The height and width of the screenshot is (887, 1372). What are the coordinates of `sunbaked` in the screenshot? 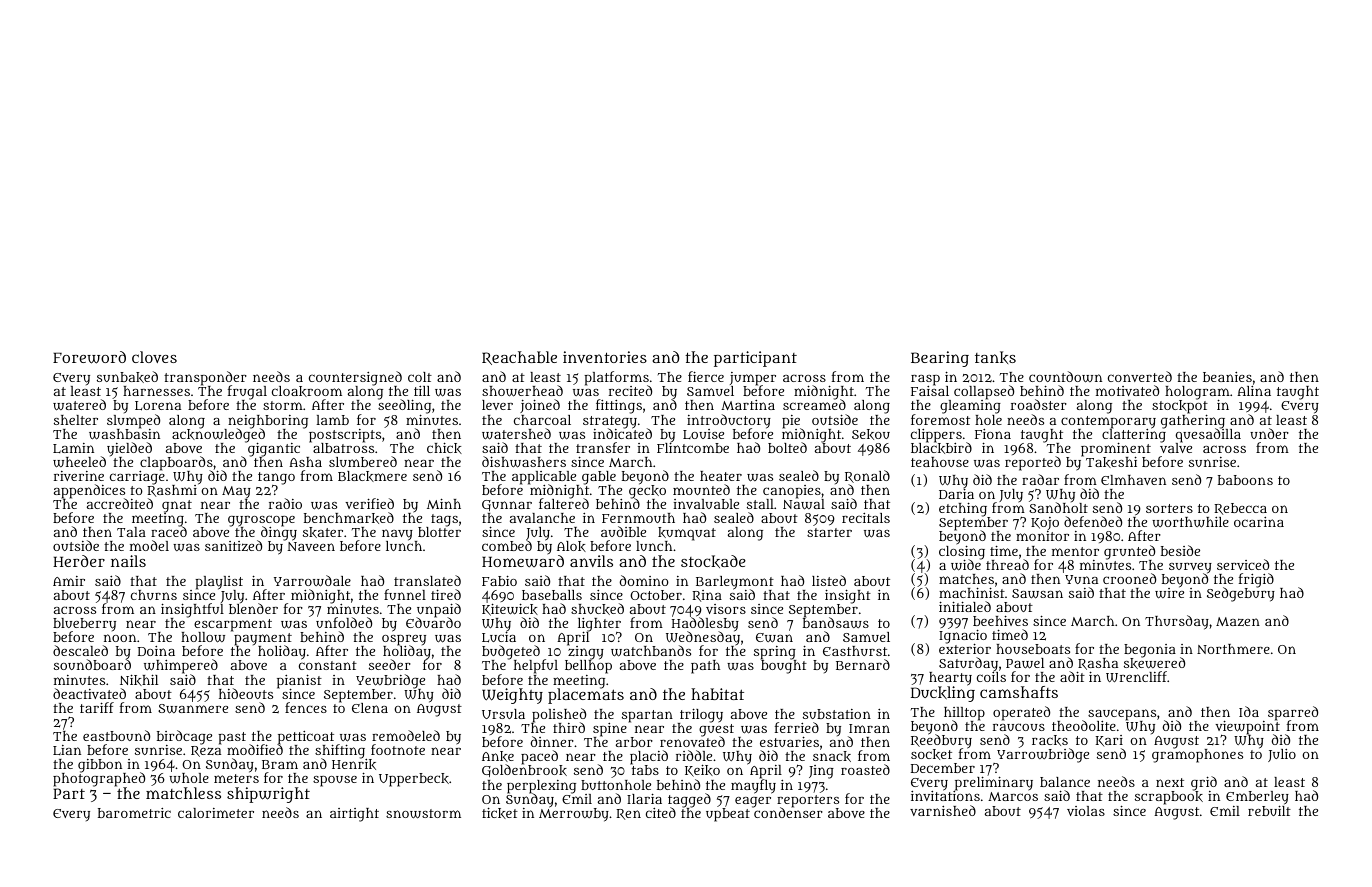 It's located at (127, 377).
